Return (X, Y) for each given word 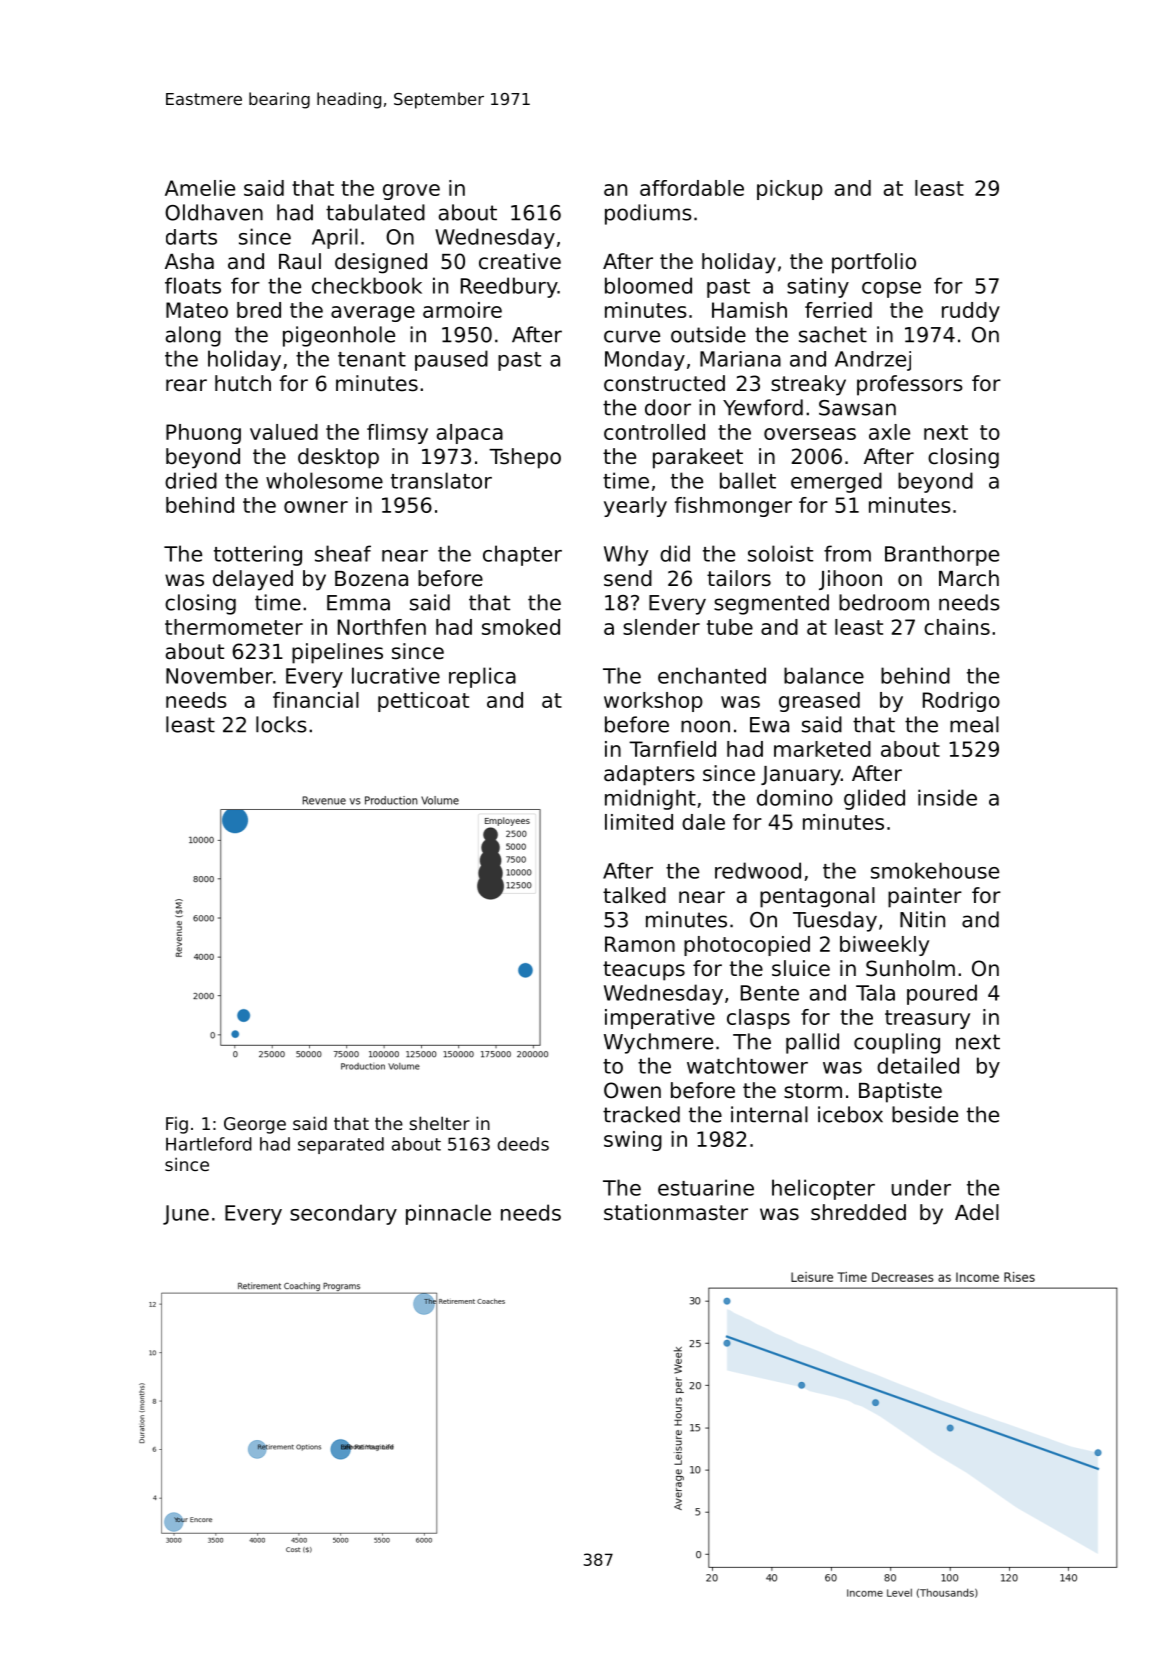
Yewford (763, 407)
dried (191, 480)
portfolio (874, 263)
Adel (977, 1212)
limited (639, 822)
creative (520, 261)
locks (281, 724)
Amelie (200, 188)
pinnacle (448, 1214)
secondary (343, 1214)
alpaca (470, 434)
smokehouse (935, 870)
